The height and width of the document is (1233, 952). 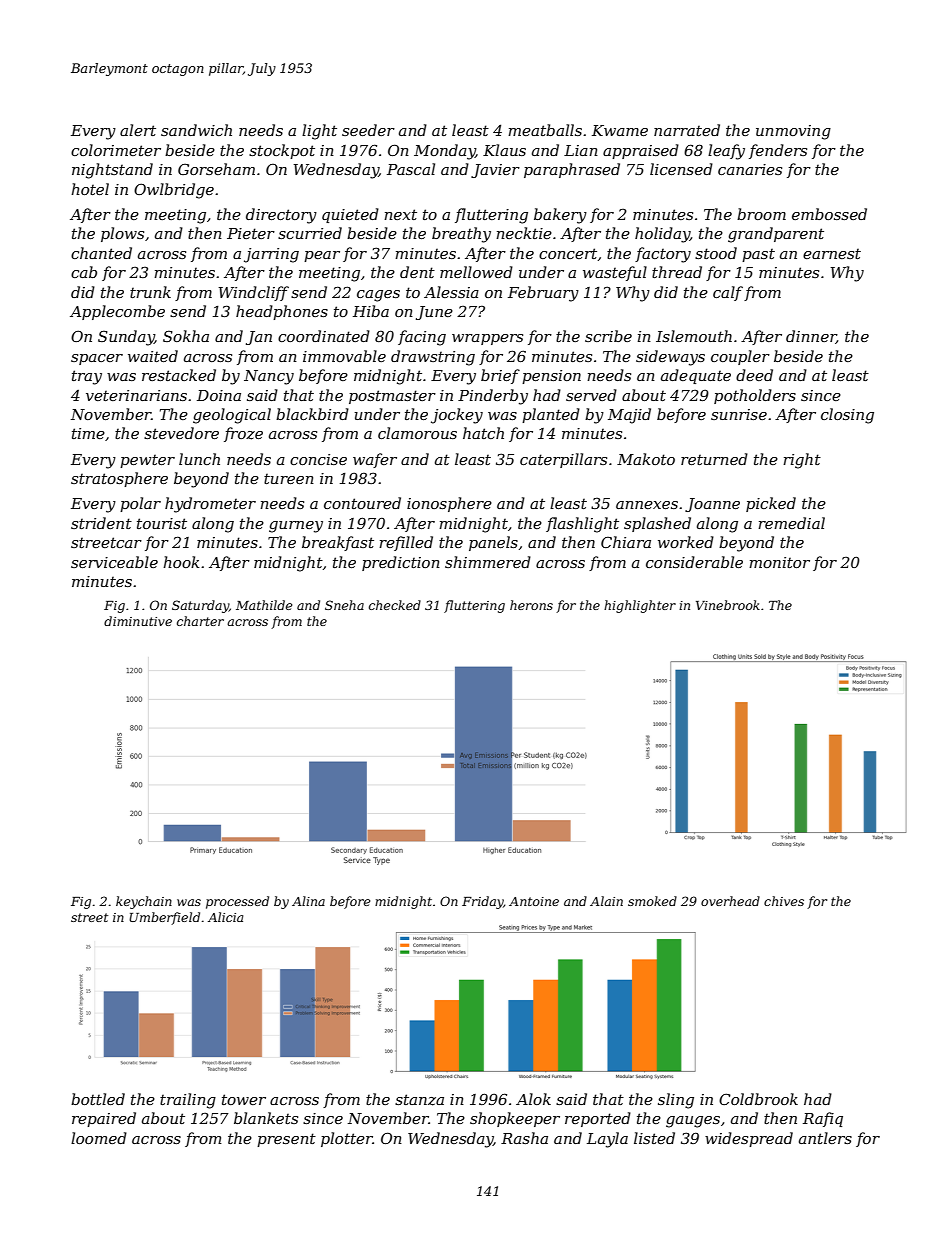 What do you see at coordinates (264, 605) in the document?
I see `Mathilde` at bounding box center [264, 605].
